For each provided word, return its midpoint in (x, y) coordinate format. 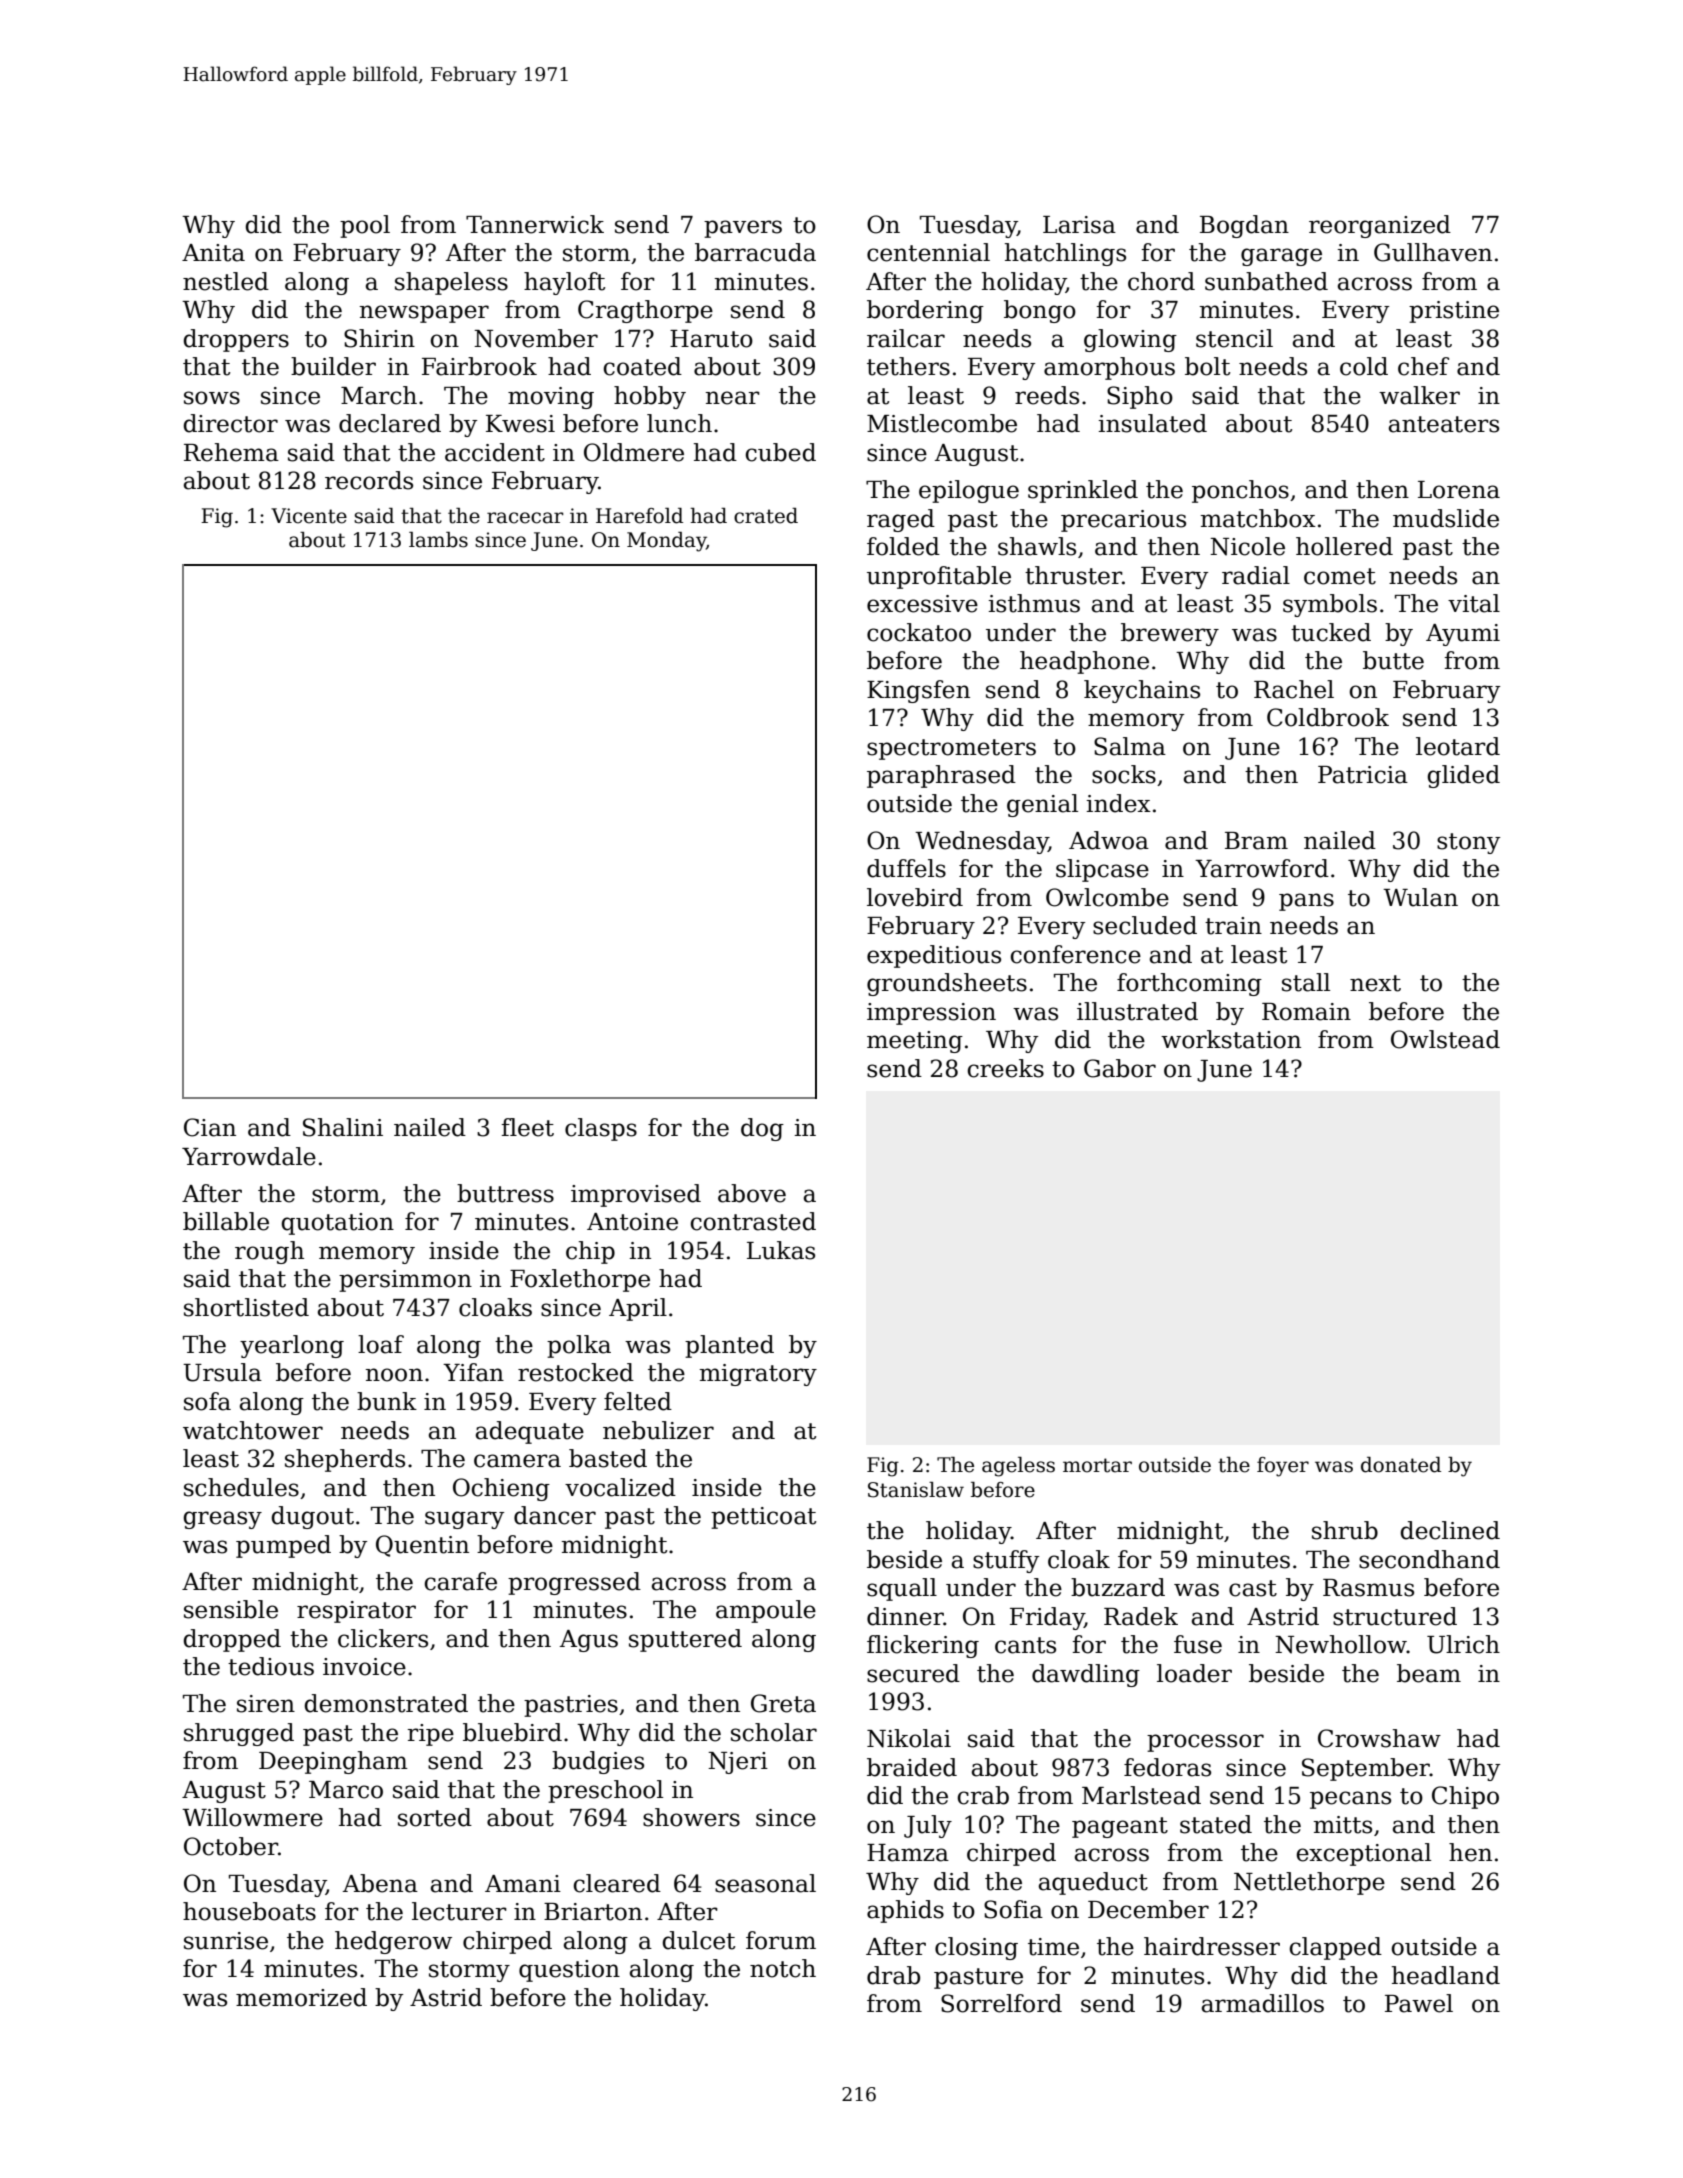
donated (1401, 1465)
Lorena (1459, 490)
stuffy (1006, 1561)
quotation (338, 1224)
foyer (1283, 1467)
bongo (1040, 311)
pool (365, 226)
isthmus (1034, 603)
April (638, 1309)
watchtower (253, 1430)
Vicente (309, 516)
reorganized (1380, 226)
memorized (301, 1997)
